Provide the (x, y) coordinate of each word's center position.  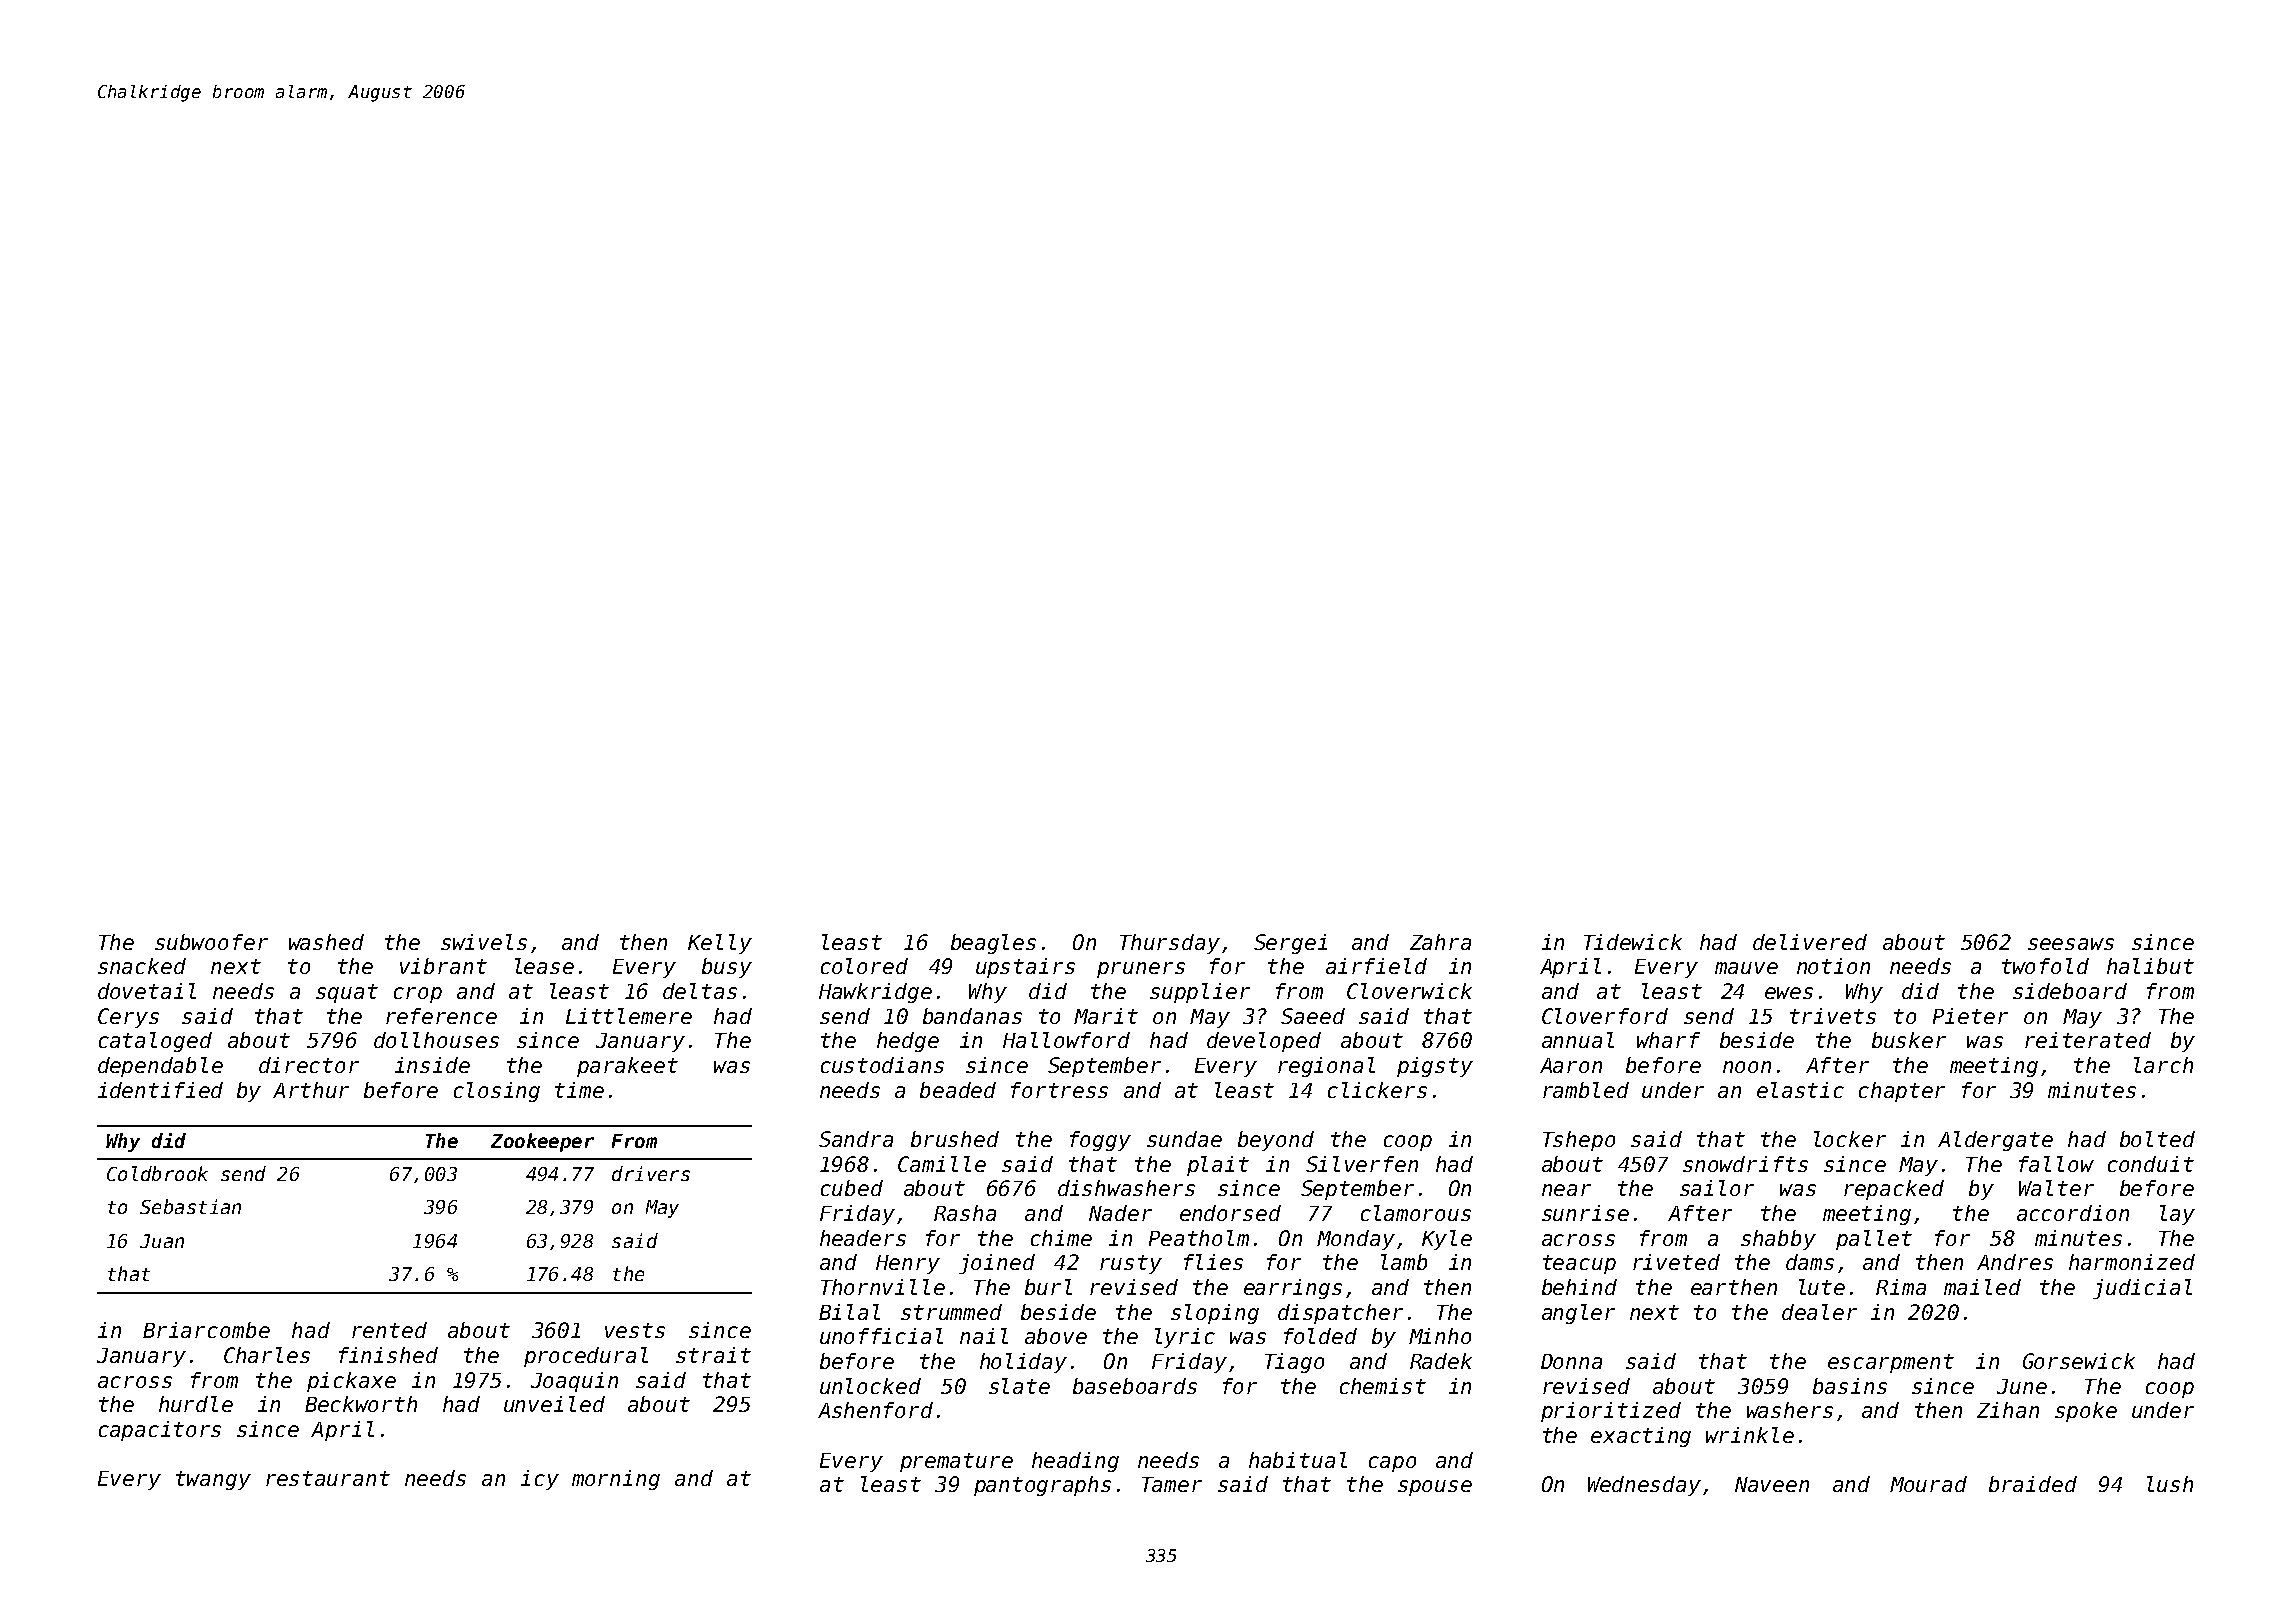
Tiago (1294, 1363)
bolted (2157, 1139)
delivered (1810, 942)
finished (388, 1355)
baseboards (1135, 1386)
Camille (942, 1164)
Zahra (1440, 942)
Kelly (720, 944)
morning (616, 1480)
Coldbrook (157, 1173)
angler (1578, 1314)
